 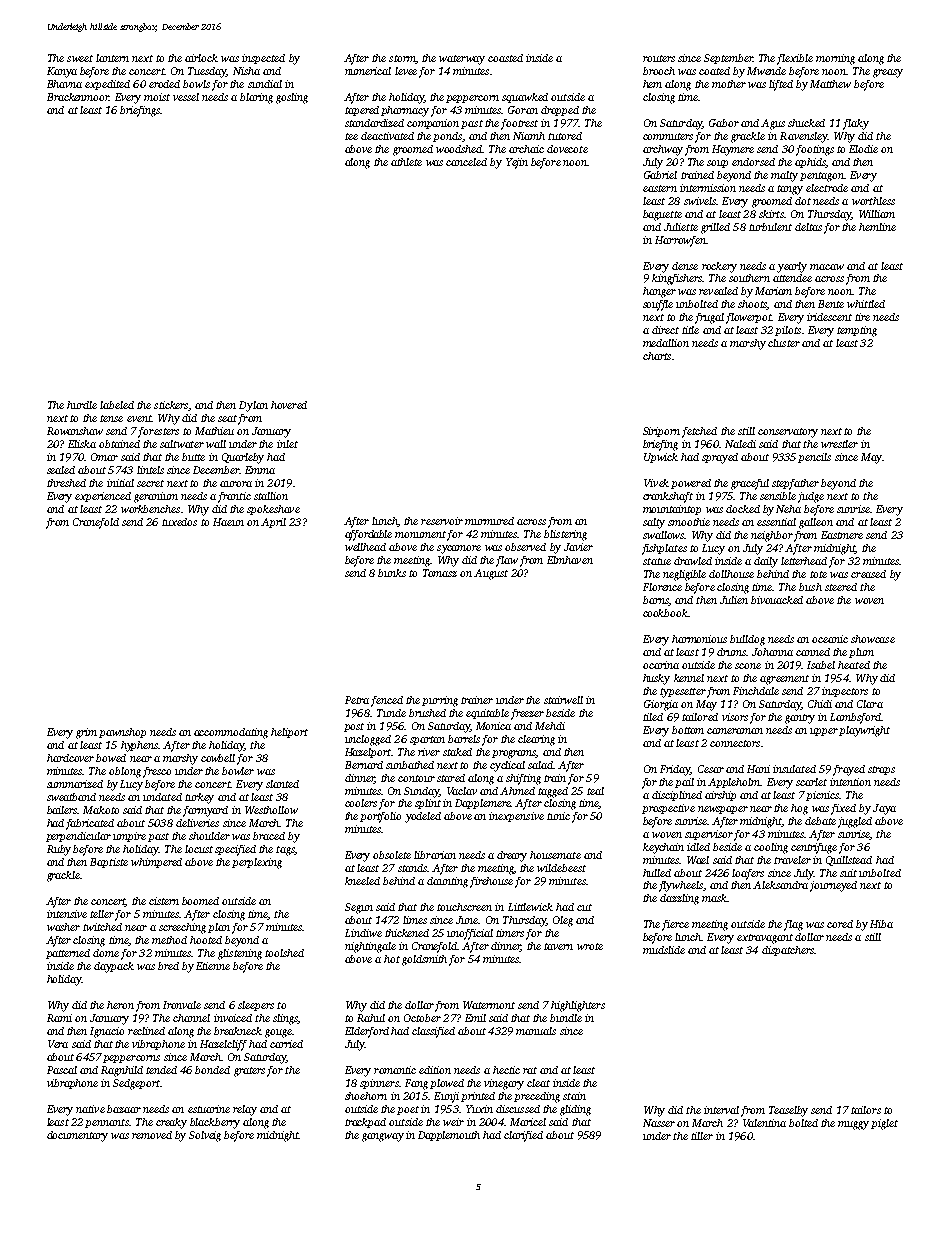 I want to click on coasted, so click(x=505, y=58).
